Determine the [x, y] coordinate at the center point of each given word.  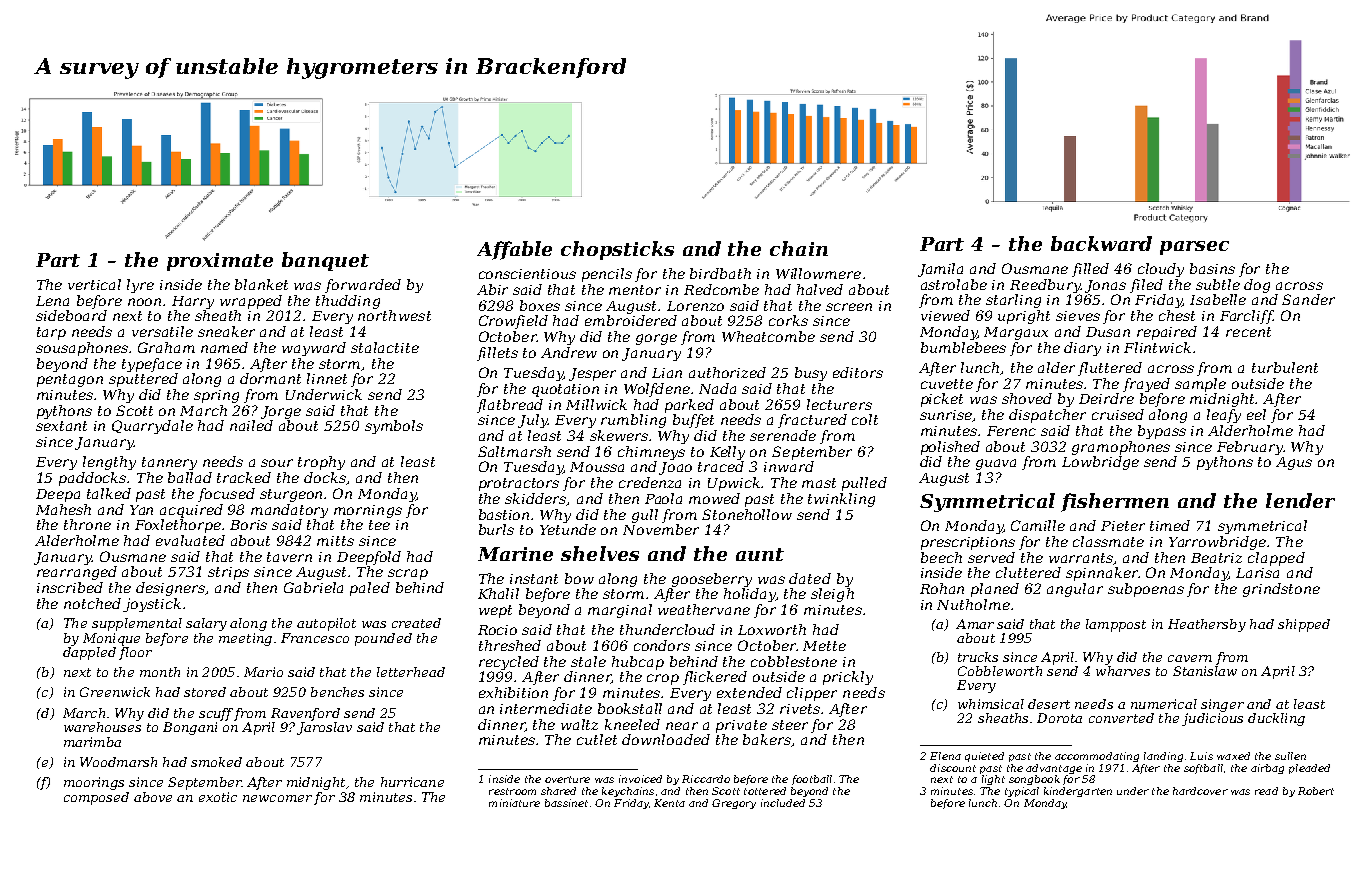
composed [96, 798]
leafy [1224, 416]
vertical [94, 284]
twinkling [841, 500]
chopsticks [617, 250]
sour [277, 463]
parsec [1194, 248]
